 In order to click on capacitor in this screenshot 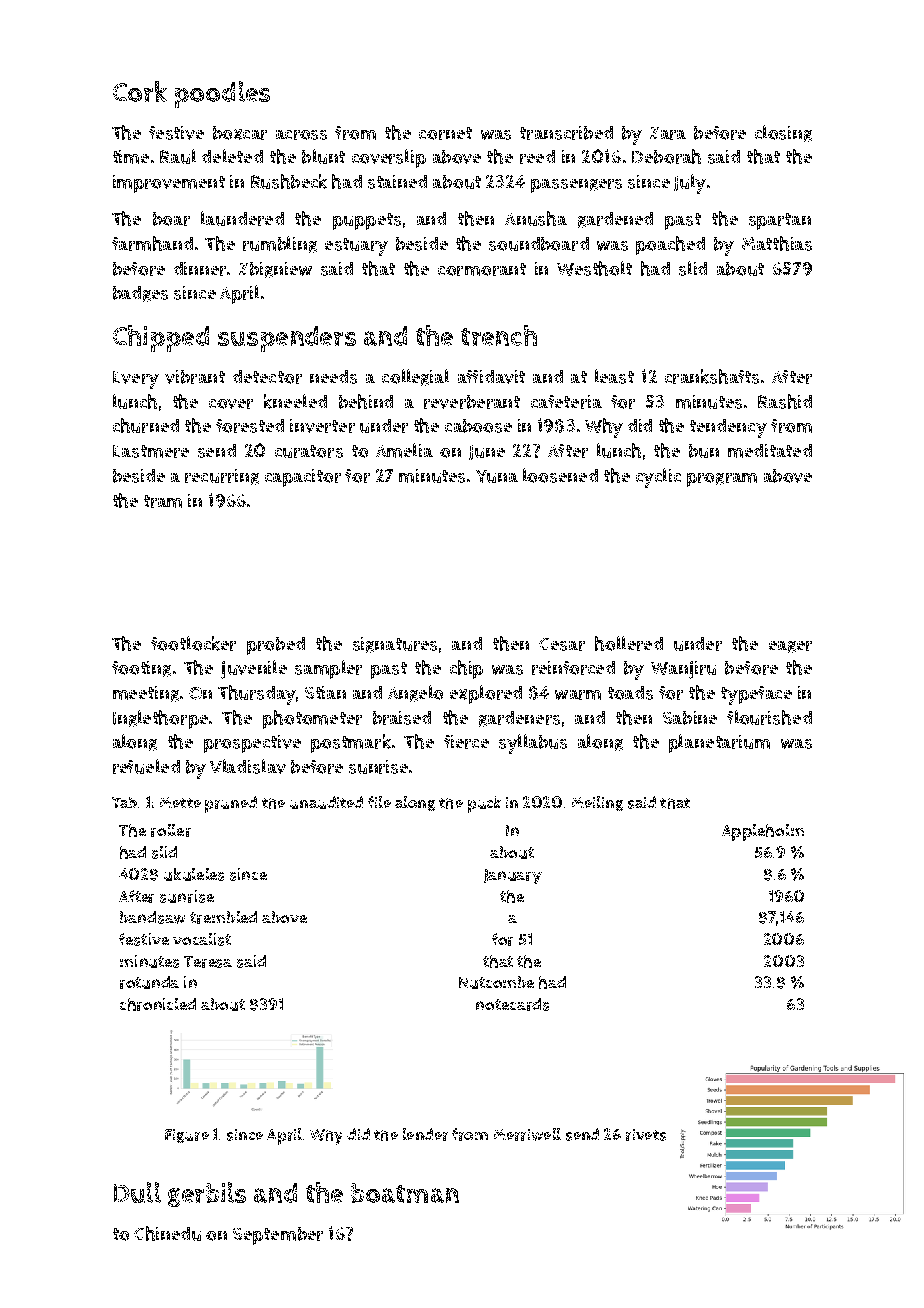, I will do `click(303, 478)`.
